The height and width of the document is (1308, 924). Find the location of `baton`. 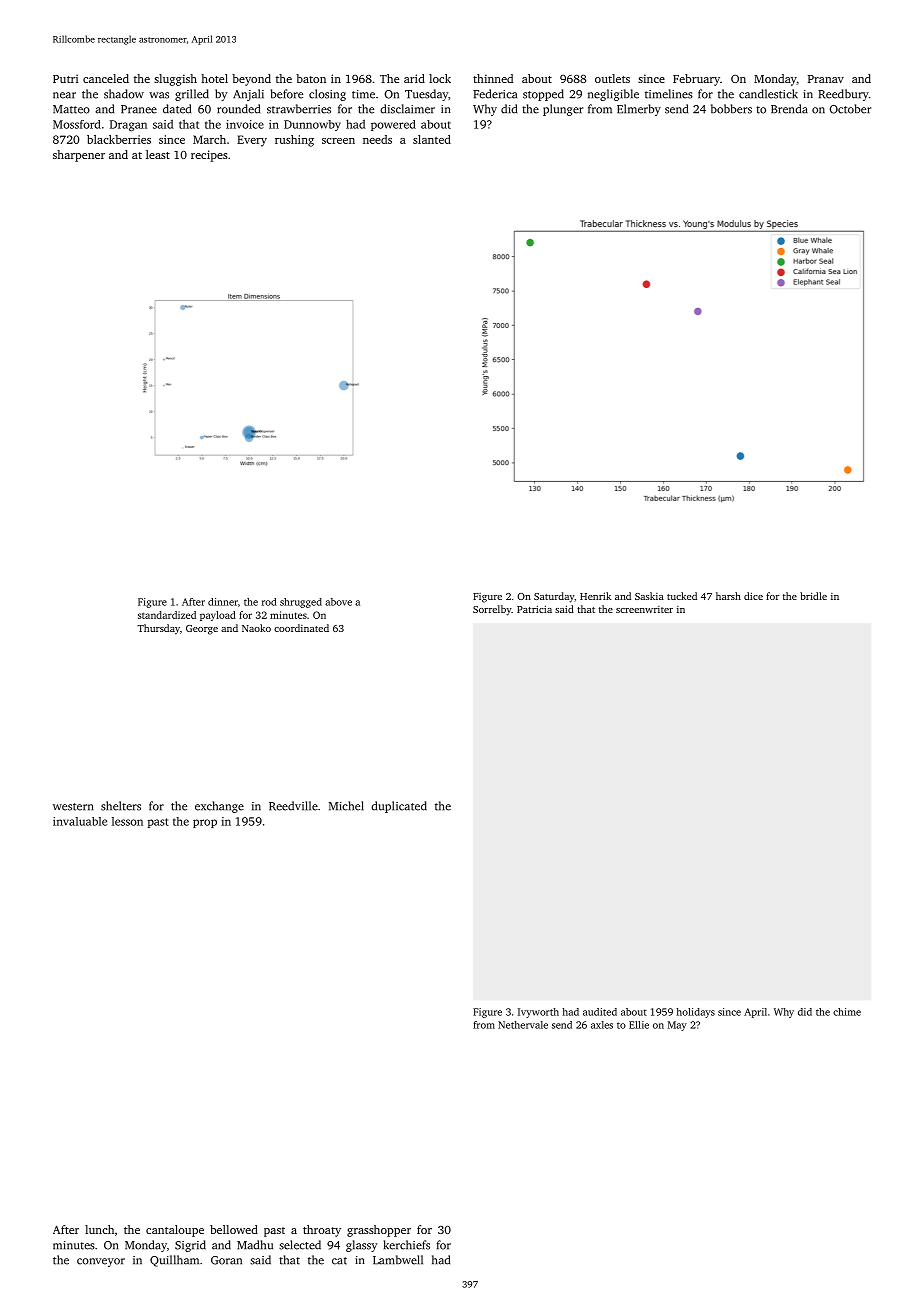

baton is located at coordinates (311, 78).
